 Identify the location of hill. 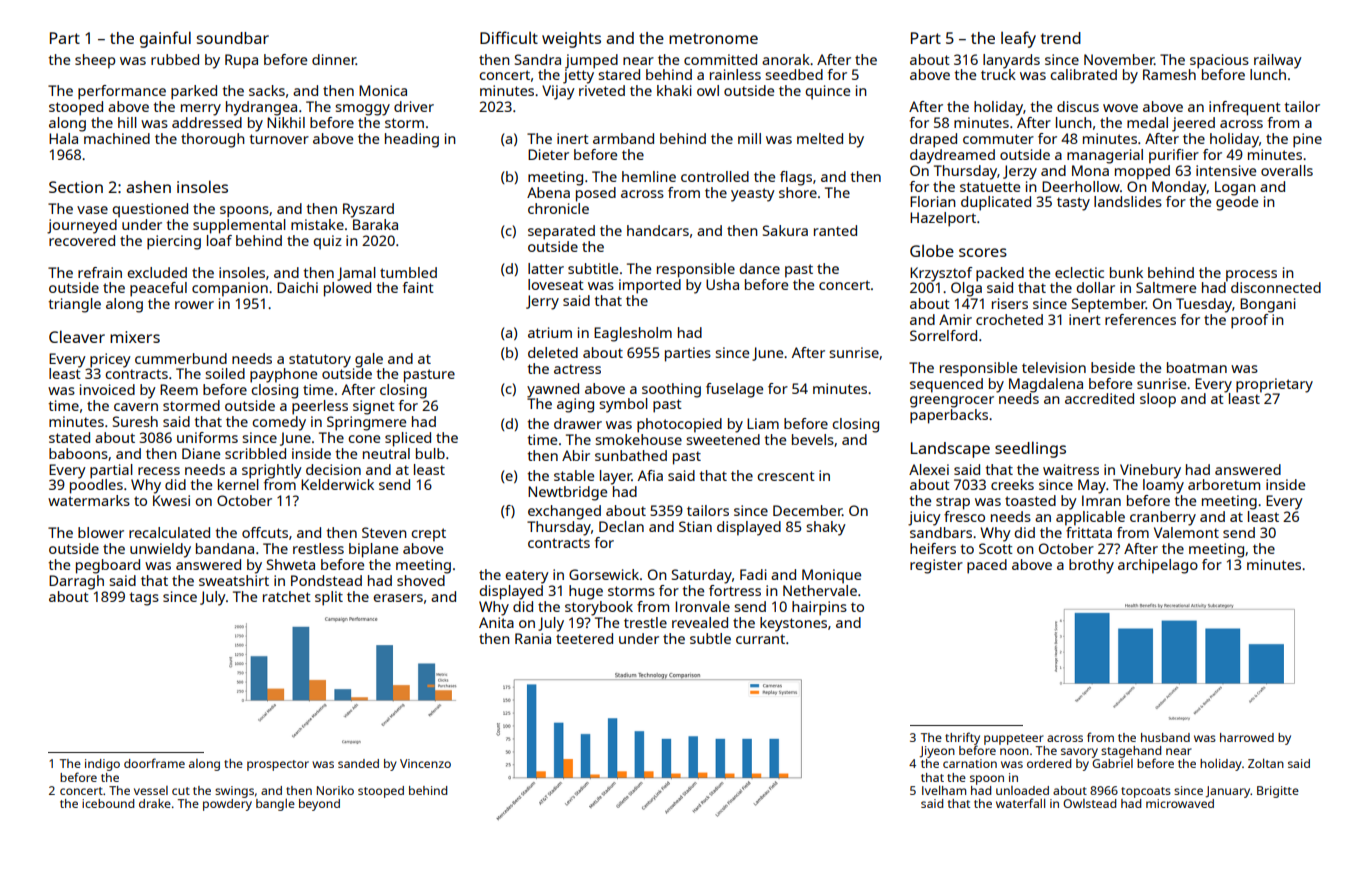
(127, 122).
